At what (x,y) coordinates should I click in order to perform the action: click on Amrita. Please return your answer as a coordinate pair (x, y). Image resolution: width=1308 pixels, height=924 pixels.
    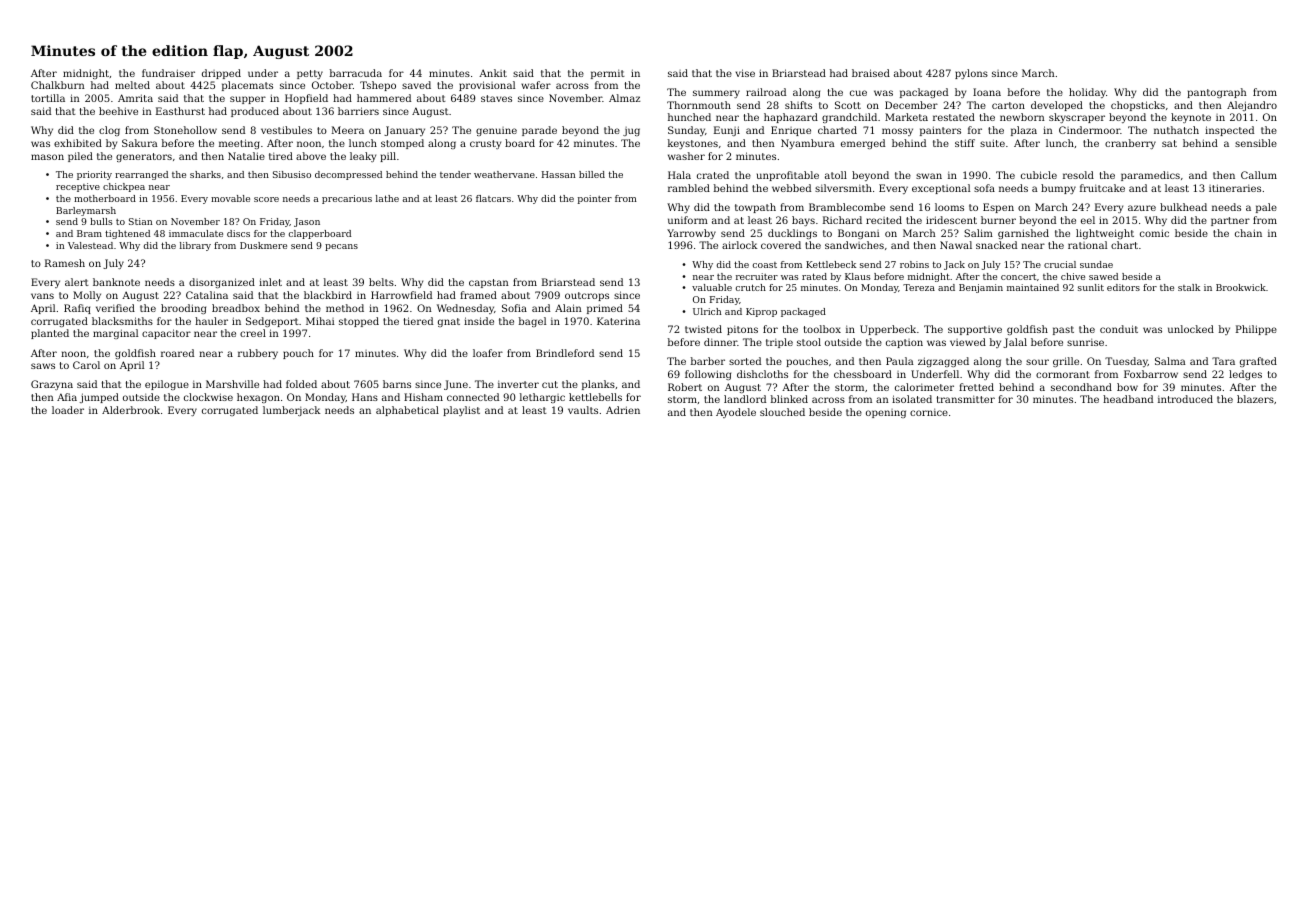
    Looking at the image, I should click on (135, 98).
